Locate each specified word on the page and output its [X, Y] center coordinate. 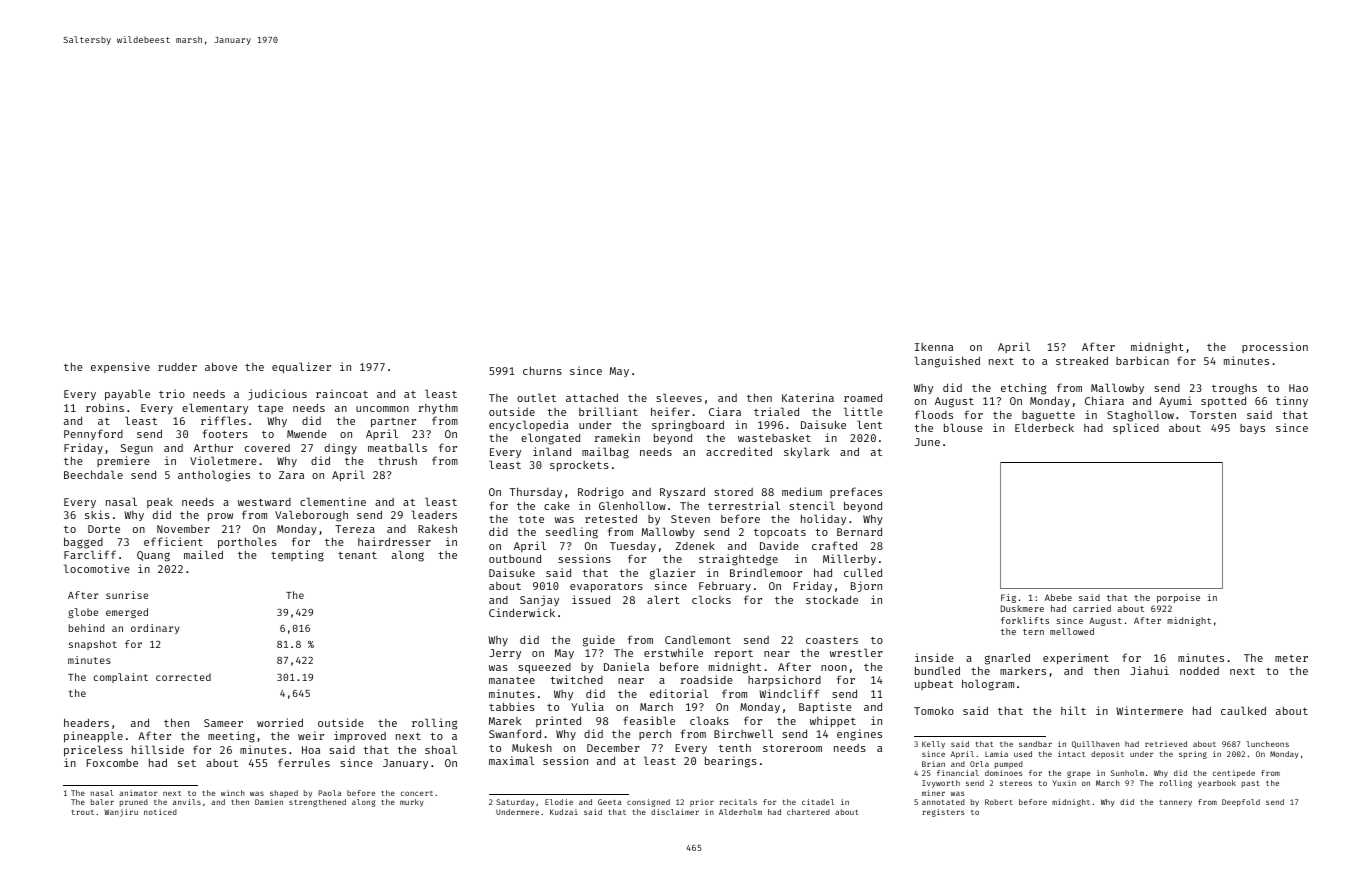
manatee [512, 680]
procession [1275, 347]
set [187, 763]
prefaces [856, 492]
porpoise [1178, 598]
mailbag [605, 453]
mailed [203, 554]
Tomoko [934, 710]
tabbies [512, 706]
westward [264, 502]
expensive [120, 367]
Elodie [559, 802]
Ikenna [934, 347]
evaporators [606, 588]
